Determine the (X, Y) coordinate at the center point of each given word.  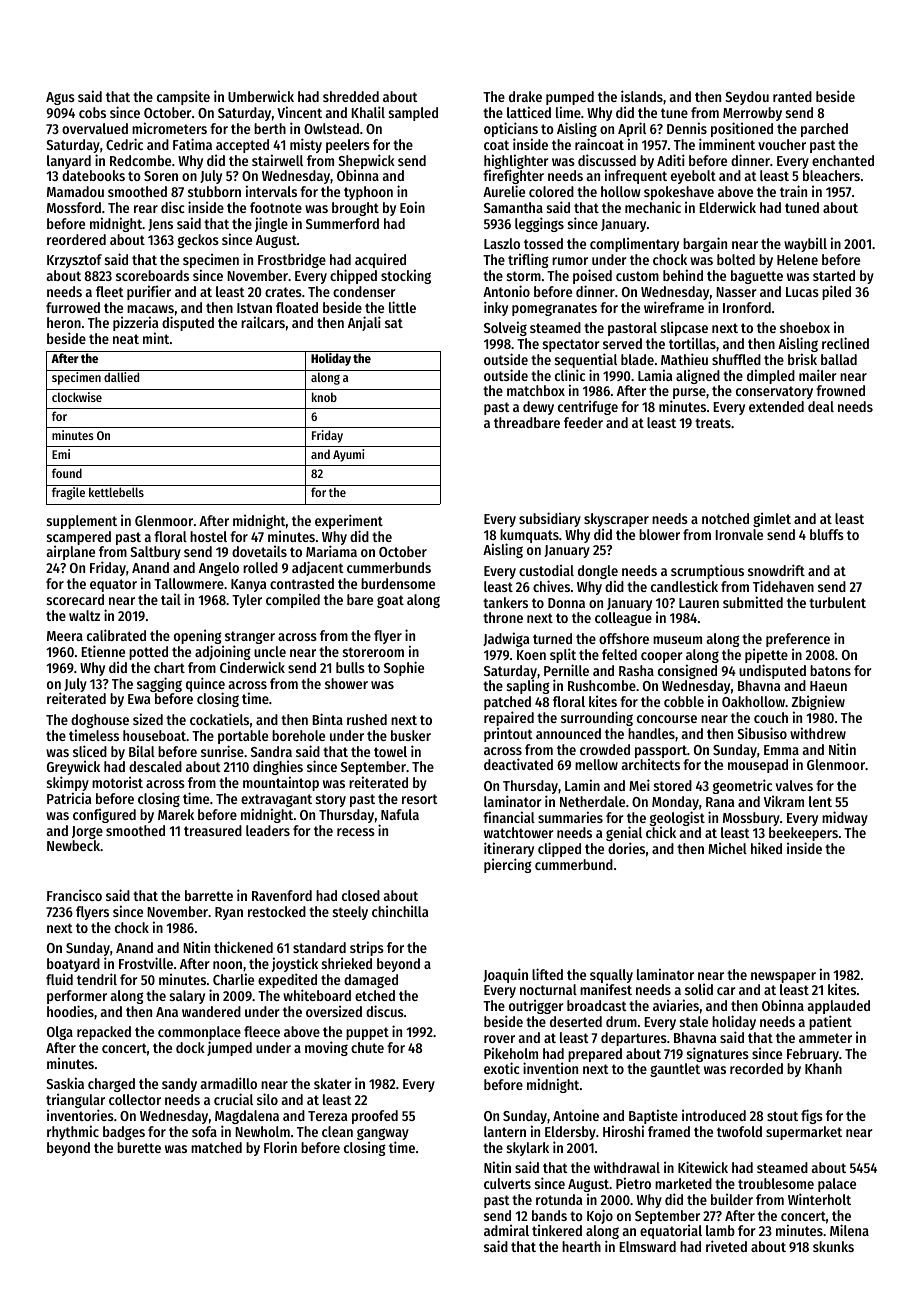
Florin (280, 1147)
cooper (661, 657)
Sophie (404, 668)
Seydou (747, 98)
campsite (183, 97)
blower (659, 534)
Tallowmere (189, 583)
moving (326, 1048)
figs (812, 1116)
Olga (60, 1033)
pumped (570, 99)
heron (64, 322)
